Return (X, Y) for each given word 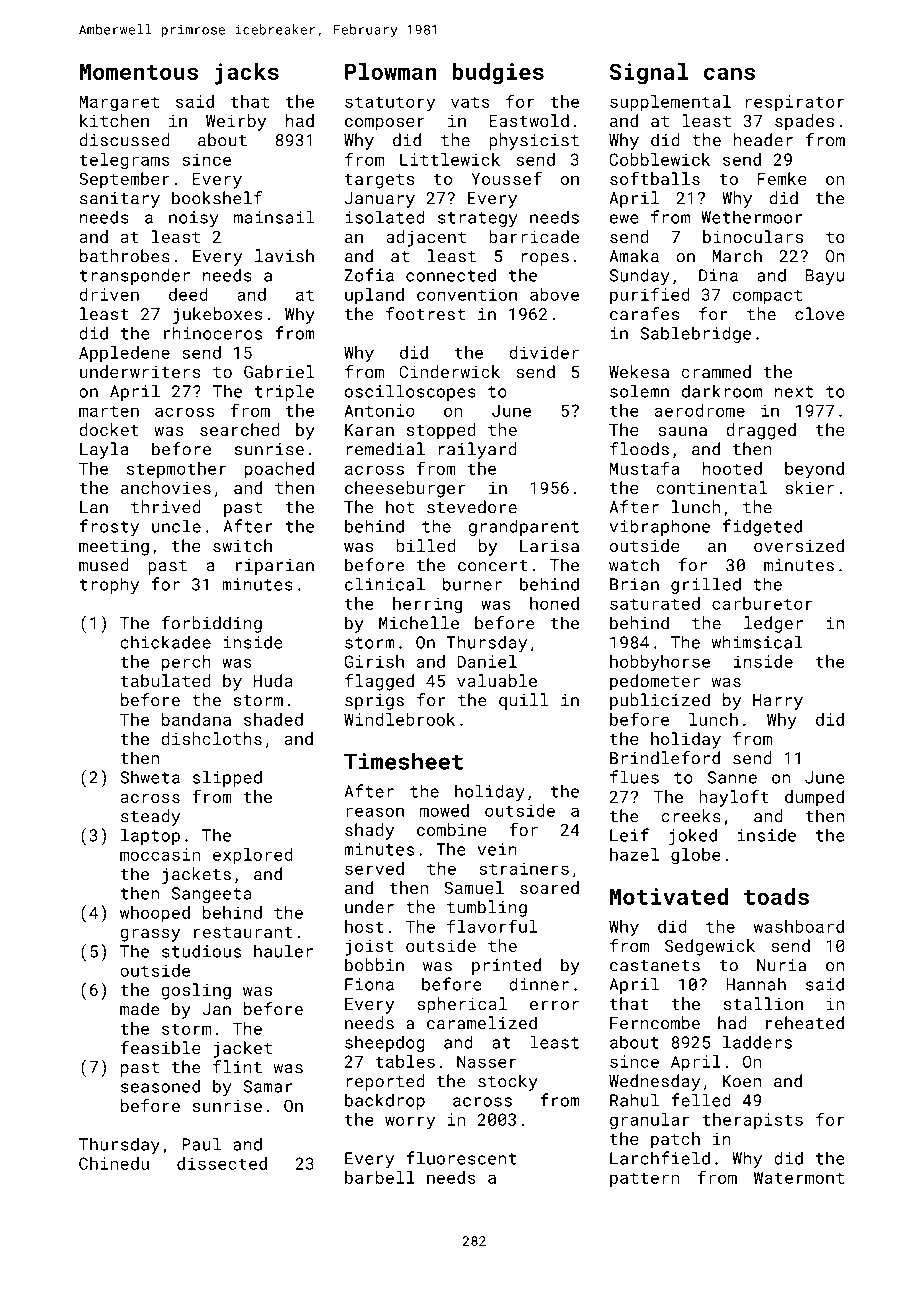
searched (240, 429)
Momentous (139, 72)
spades (804, 122)
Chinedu (114, 1163)
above (554, 294)
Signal (649, 74)
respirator (795, 103)
